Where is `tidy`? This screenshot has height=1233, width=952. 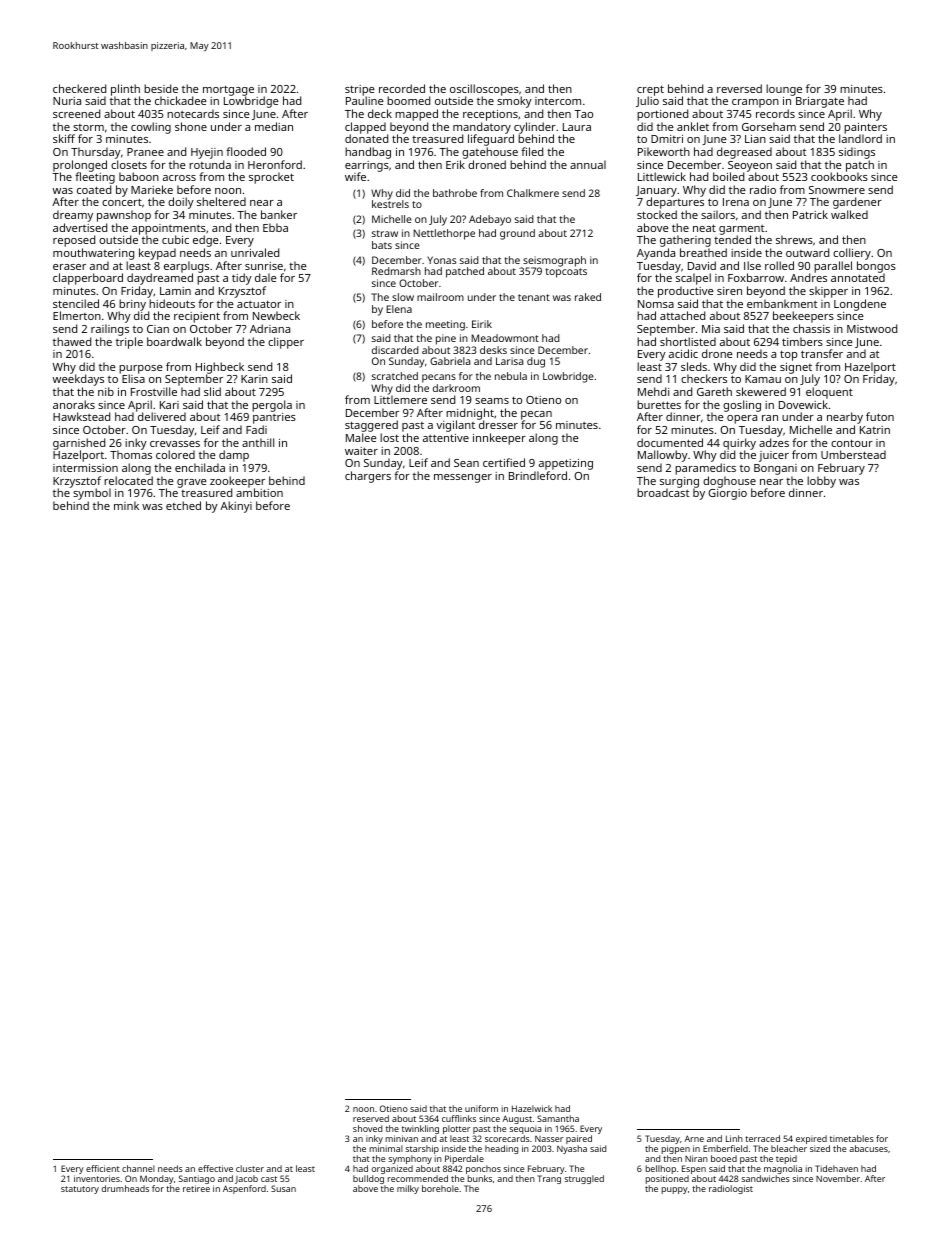 tidy is located at coordinates (242, 279).
